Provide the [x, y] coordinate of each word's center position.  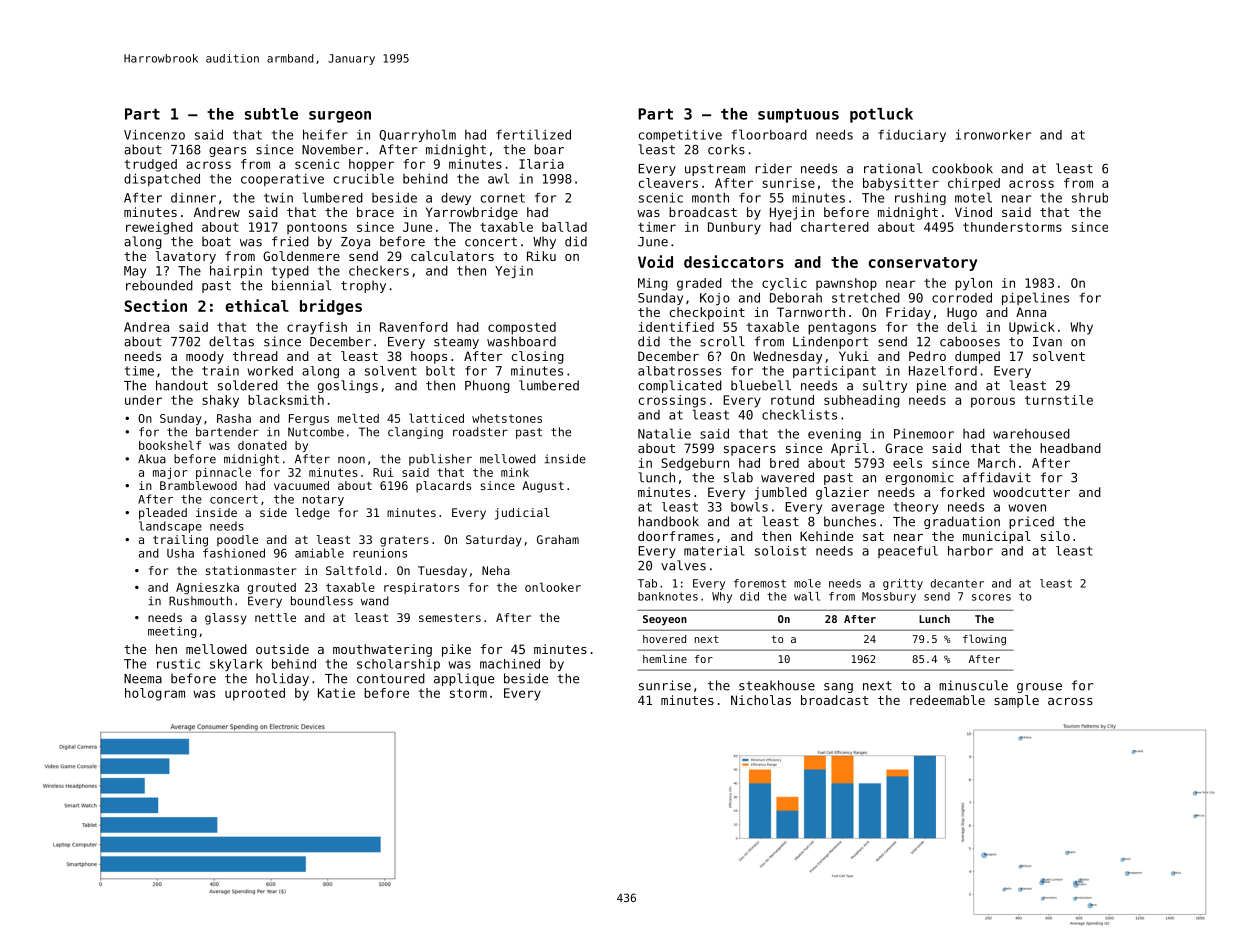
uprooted [255, 694]
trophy [363, 286]
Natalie [664, 433]
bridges [331, 307]
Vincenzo [154, 134]
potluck [881, 115]
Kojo [715, 299]
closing [538, 357]
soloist [780, 551]
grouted [271, 588]
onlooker [553, 587]
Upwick [1032, 328]
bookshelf [170, 445]
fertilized [533, 134]
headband [1070, 448]
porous [993, 402]
